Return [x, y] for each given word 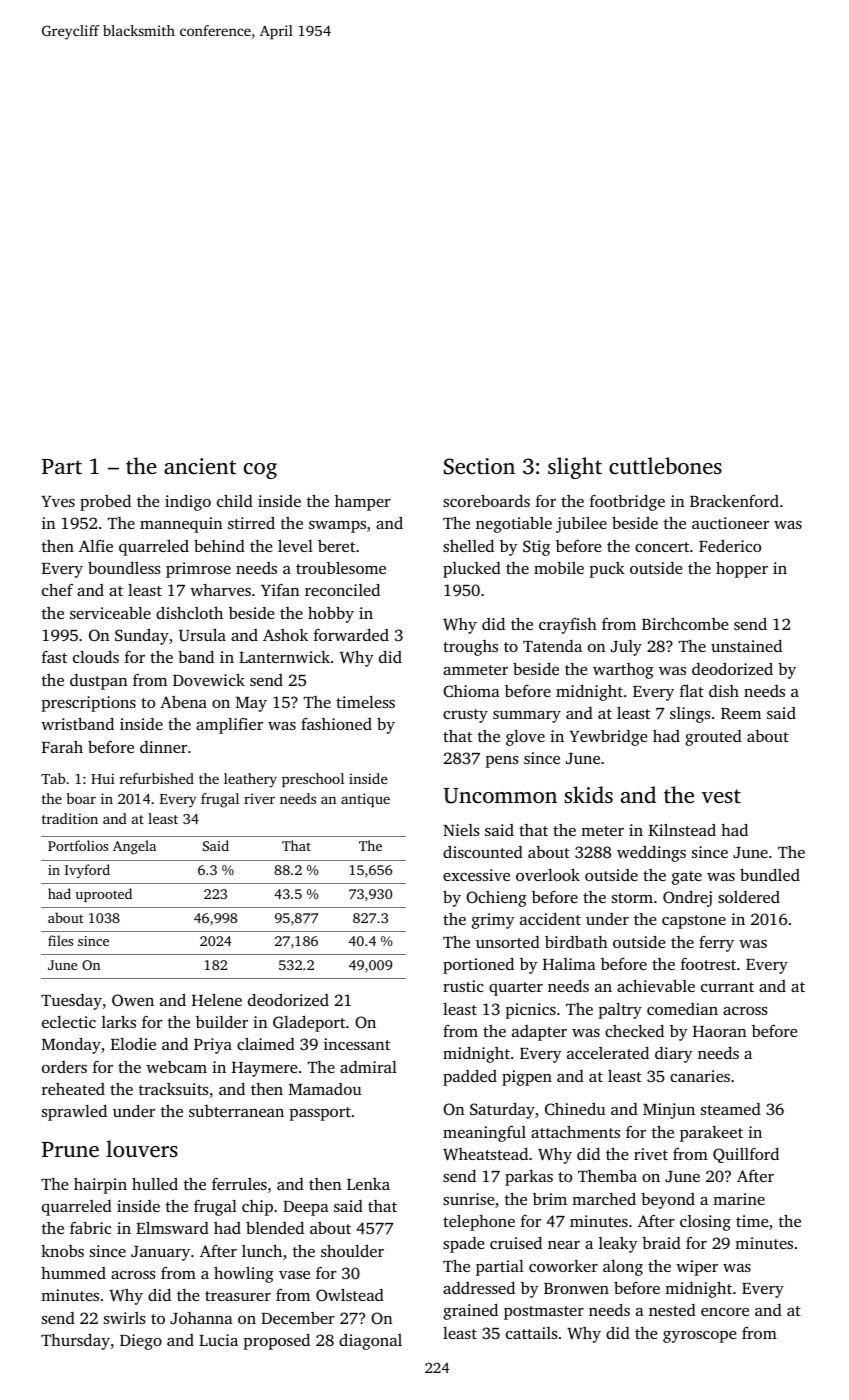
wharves [220, 590]
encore [725, 1312]
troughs [470, 648]
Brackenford [734, 501]
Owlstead [350, 1294]
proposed [277, 1342]
